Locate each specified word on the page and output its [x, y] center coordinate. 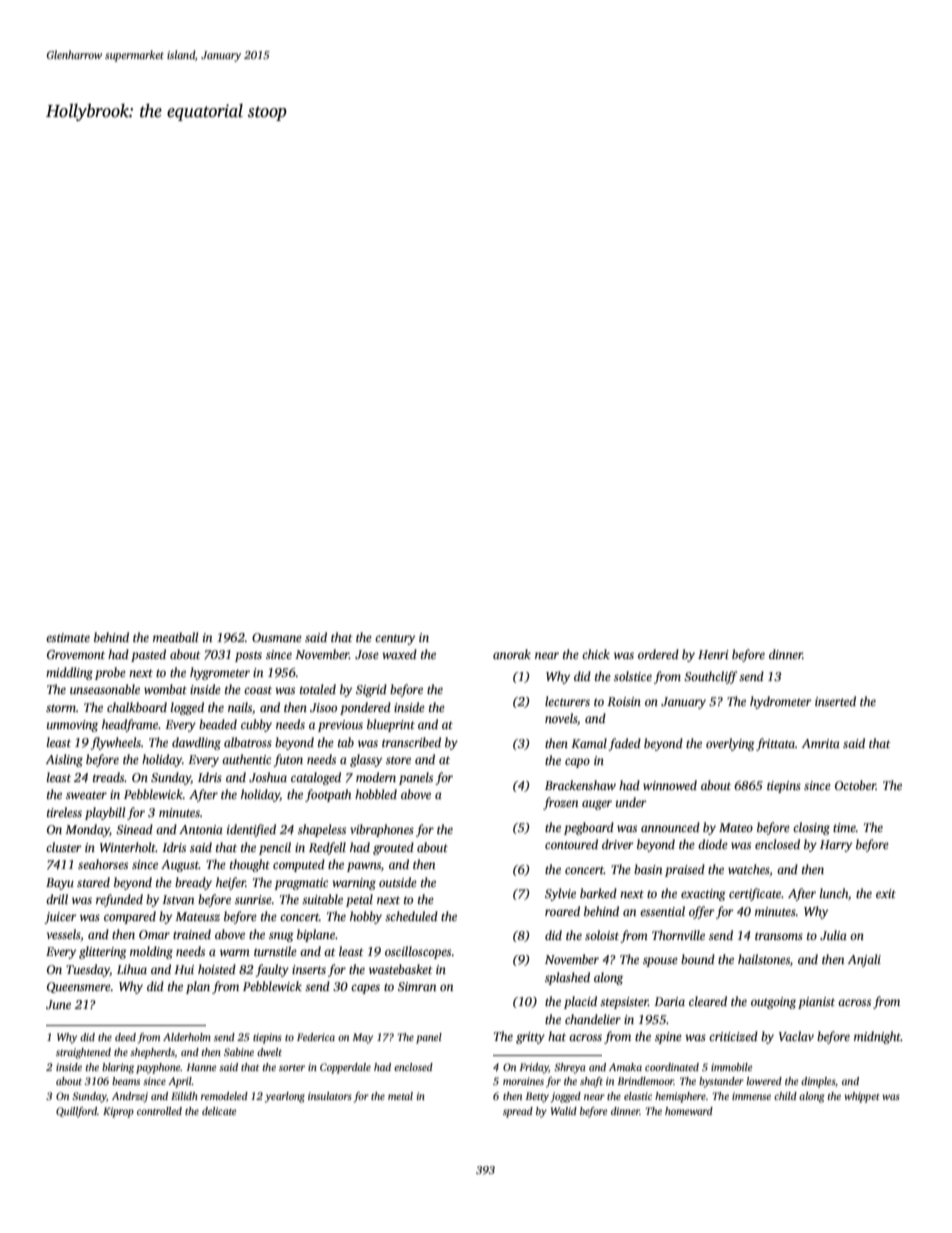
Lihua [132, 969]
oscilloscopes [418, 952]
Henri [713, 654]
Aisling [64, 760]
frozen [560, 803]
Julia [833, 935]
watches [749, 869]
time [844, 827]
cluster [64, 847]
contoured [571, 844]
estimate [68, 637]
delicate [219, 1111]
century [395, 639]
